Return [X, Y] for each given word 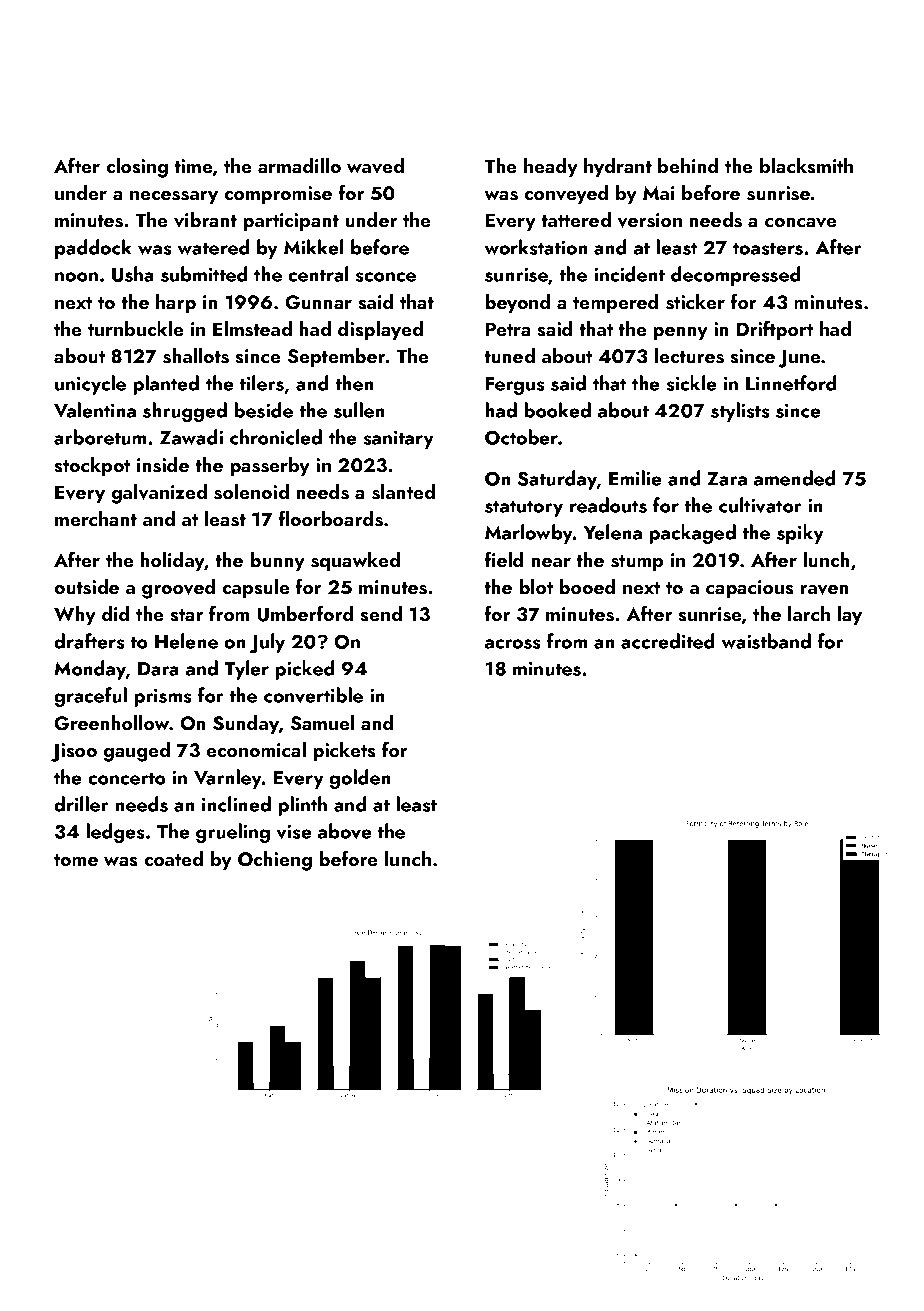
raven [824, 590]
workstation [536, 247]
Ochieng [275, 861]
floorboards [331, 518]
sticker [695, 302]
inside [163, 465]
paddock [93, 249]
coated [173, 858]
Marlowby [529, 534]
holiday [172, 561]
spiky [800, 534]
